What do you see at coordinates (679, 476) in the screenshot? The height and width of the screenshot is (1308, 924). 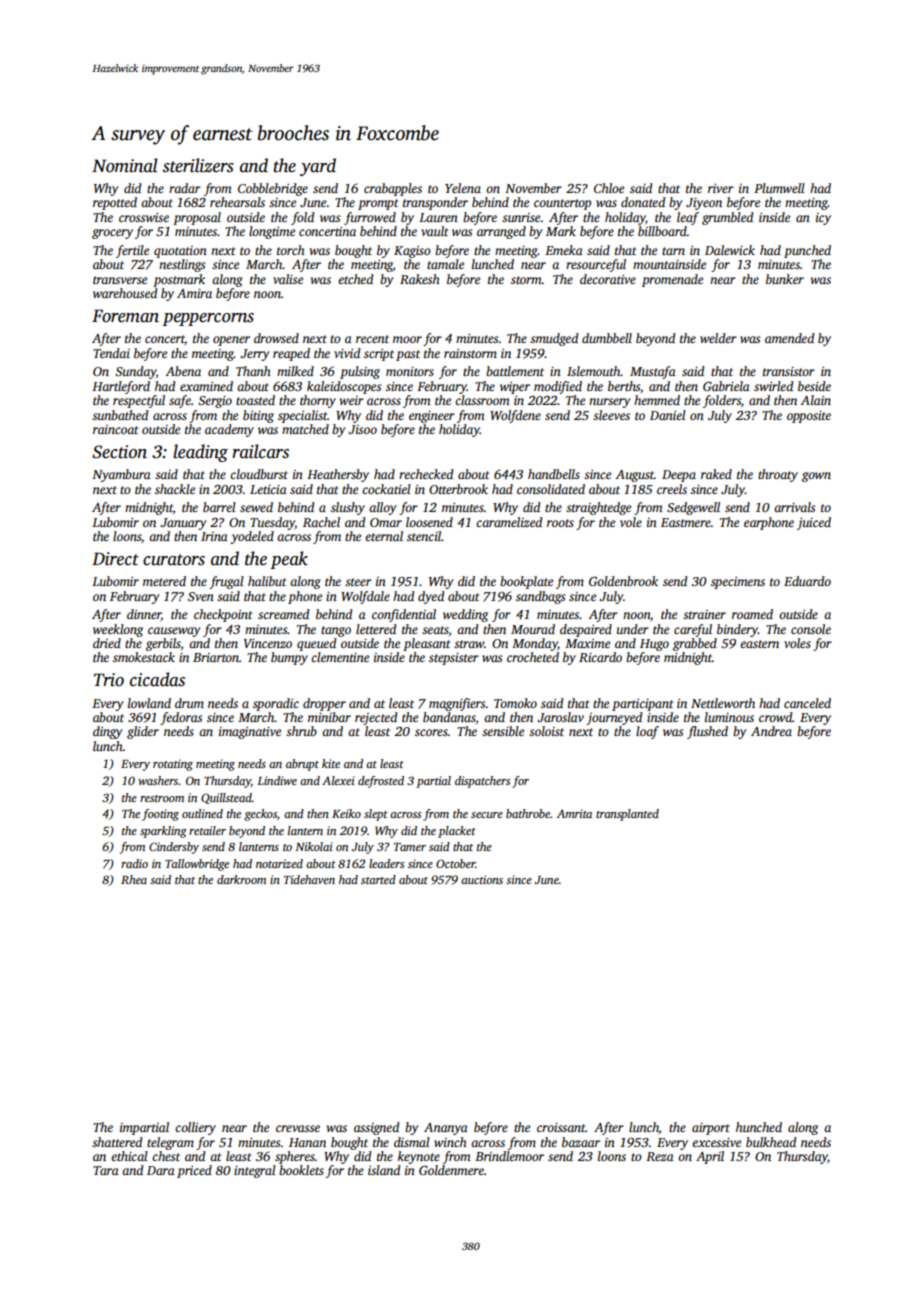 I see `Deepa` at bounding box center [679, 476].
